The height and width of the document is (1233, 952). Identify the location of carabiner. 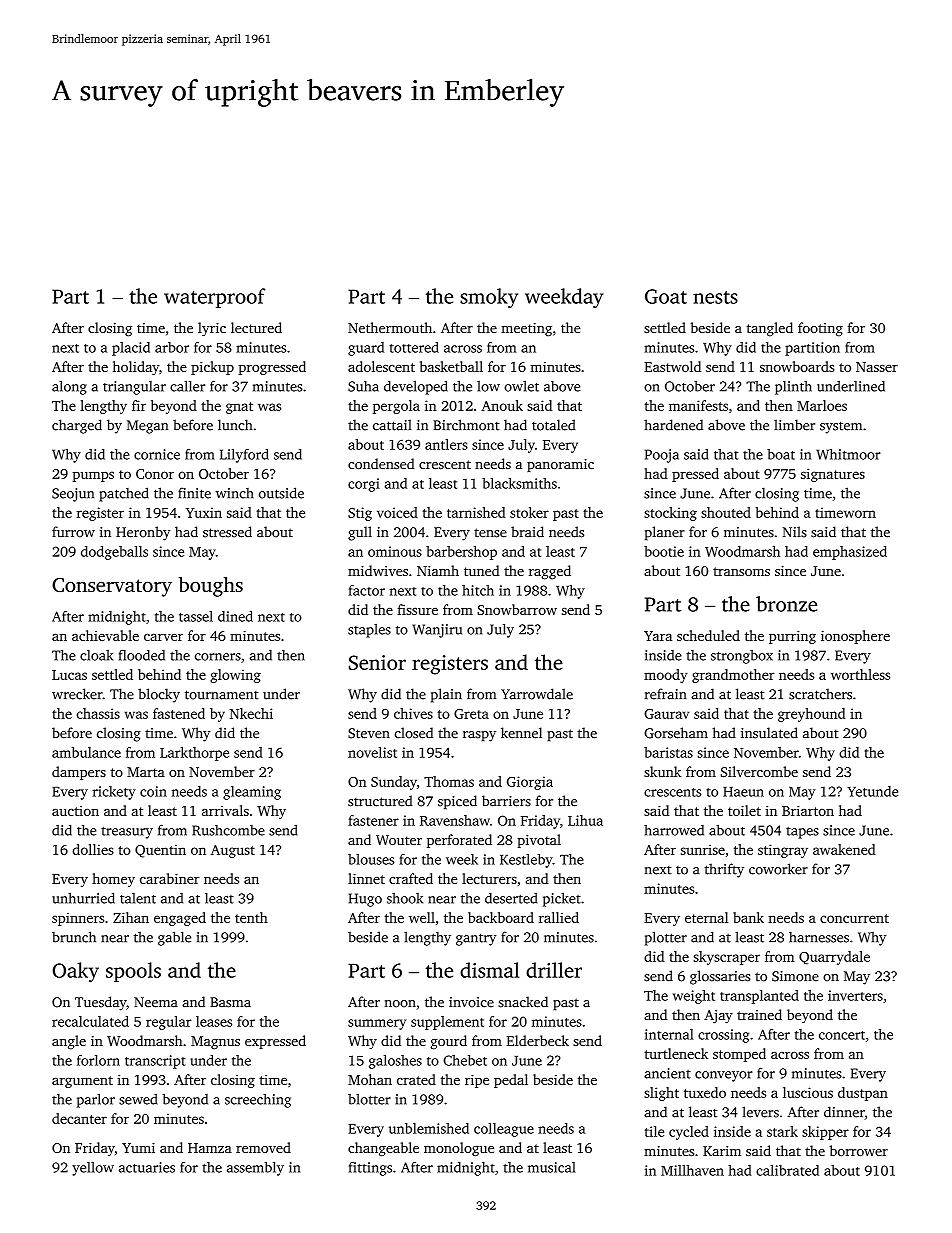
(170, 878).
